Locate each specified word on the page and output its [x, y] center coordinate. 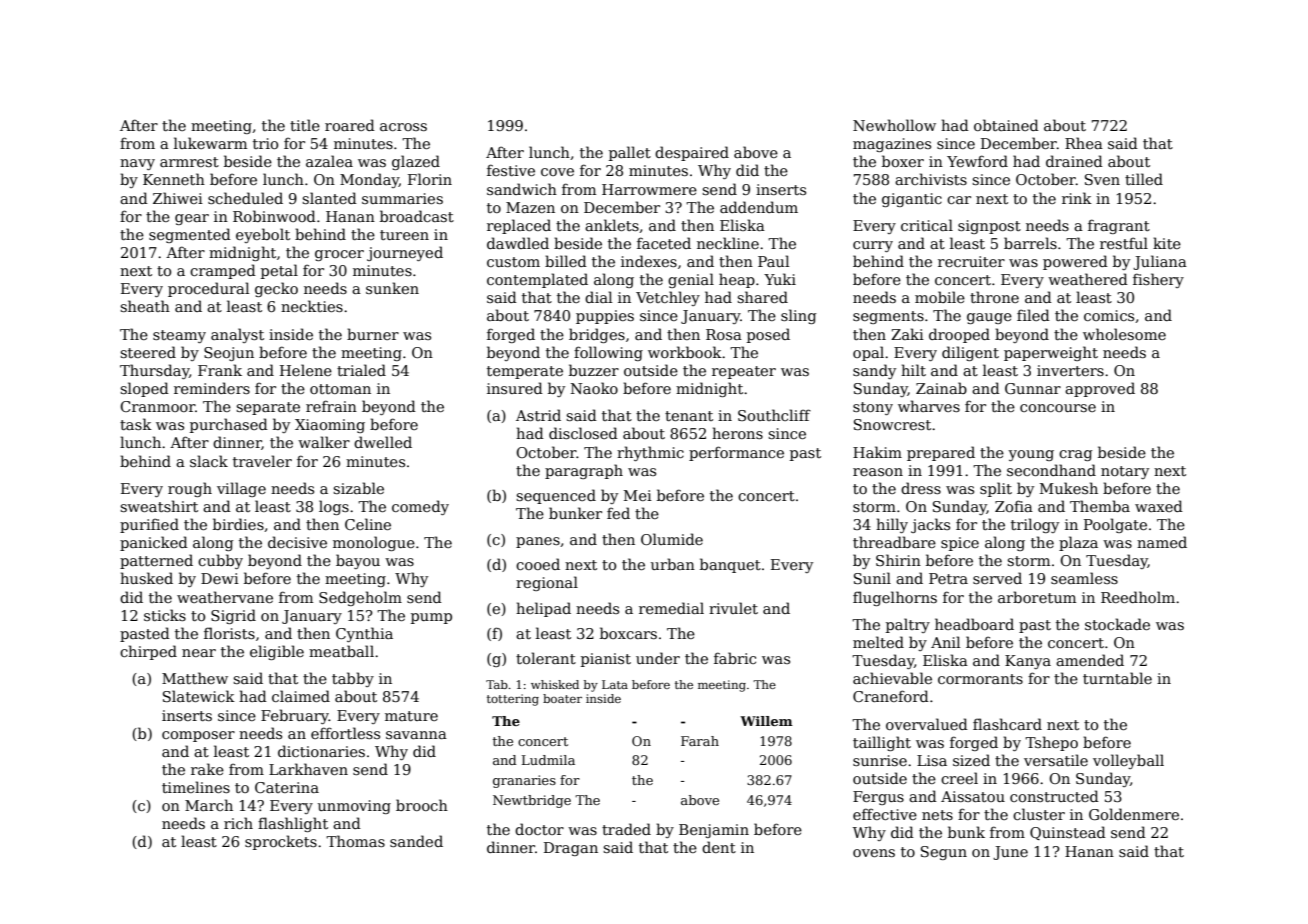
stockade [1117, 624]
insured [515, 388]
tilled [1144, 179]
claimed [301, 696]
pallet [630, 153]
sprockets [281, 842]
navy [137, 164]
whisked [555, 684]
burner [373, 334]
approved [1100, 389]
